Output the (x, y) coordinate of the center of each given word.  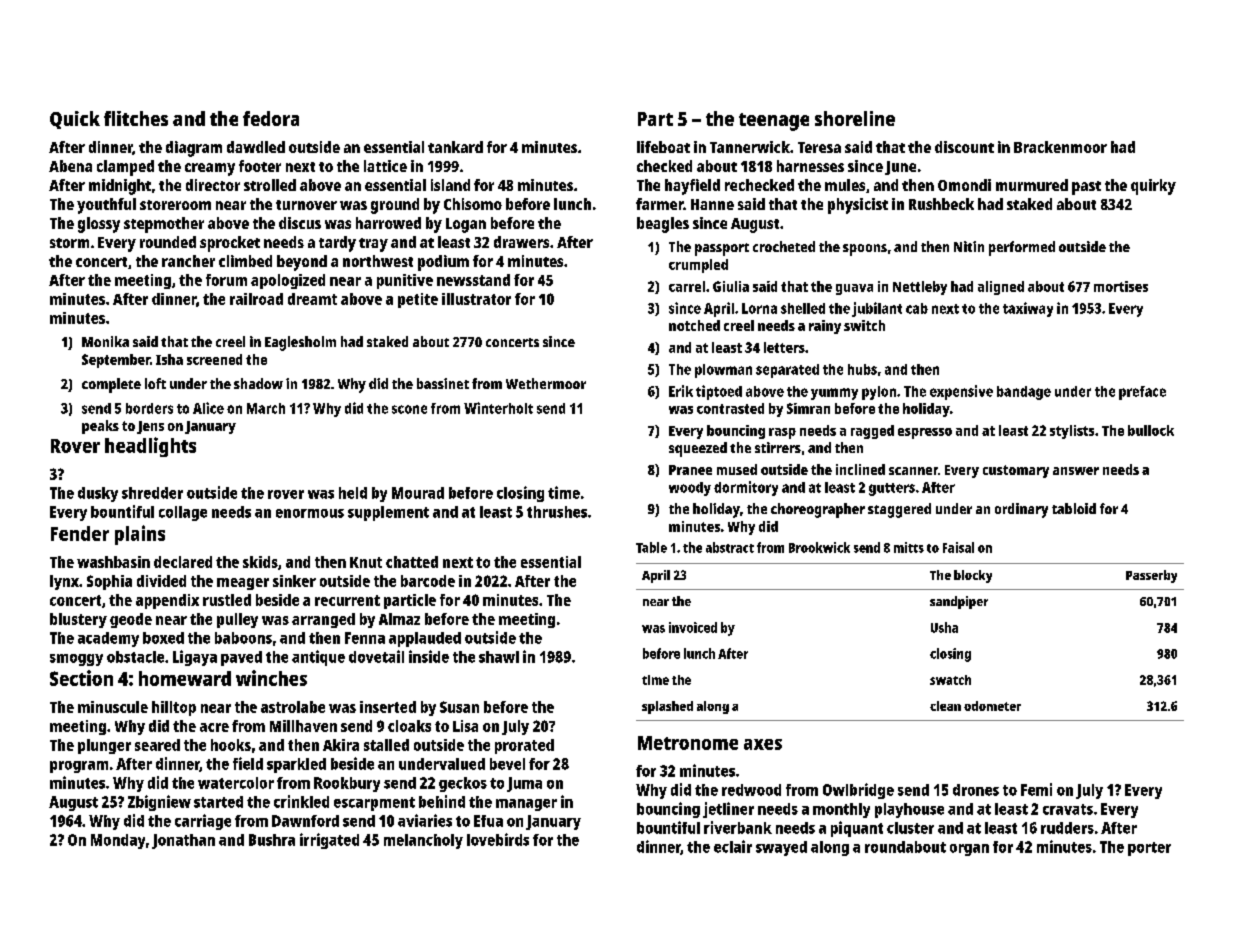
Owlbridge (858, 791)
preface (1142, 393)
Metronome (688, 743)
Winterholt (498, 408)
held (353, 493)
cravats (1068, 809)
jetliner (728, 810)
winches (271, 678)
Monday (118, 841)
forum (226, 280)
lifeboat (663, 147)
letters (784, 347)
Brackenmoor (1060, 147)
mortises (1121, 286)
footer (260, 166)
